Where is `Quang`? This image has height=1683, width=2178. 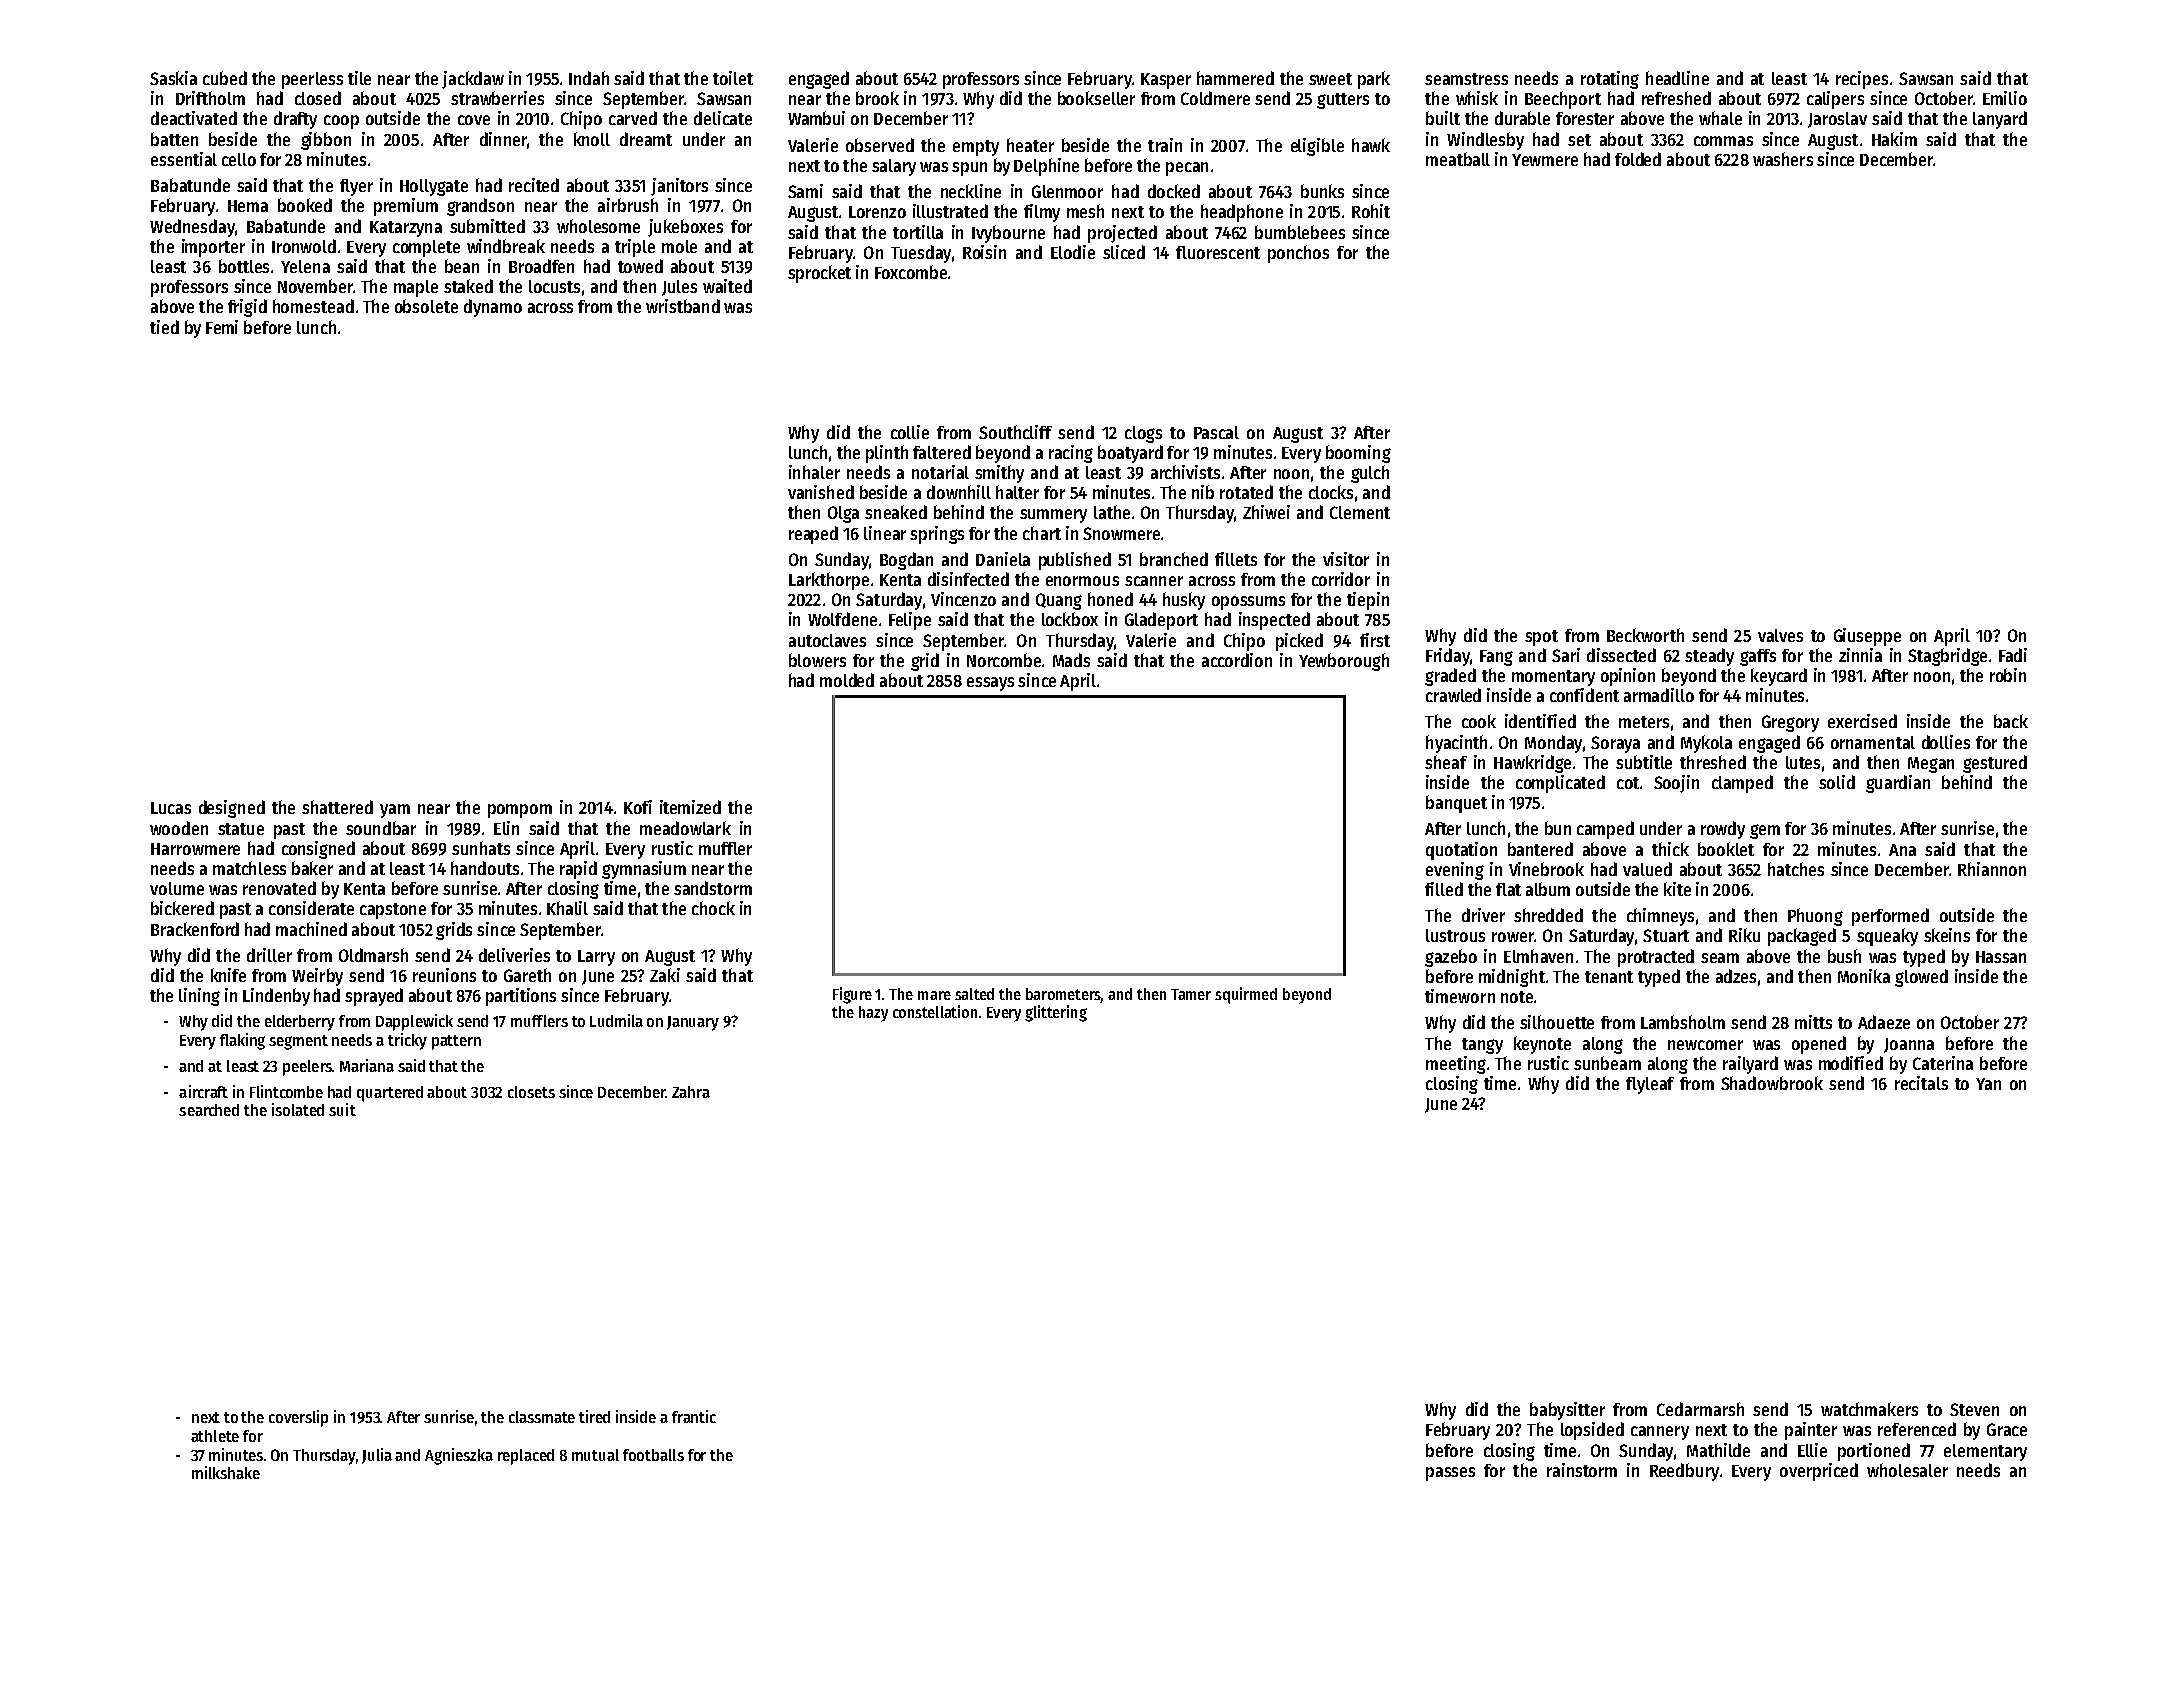
Quang is located at coordinates (1059, 601).
